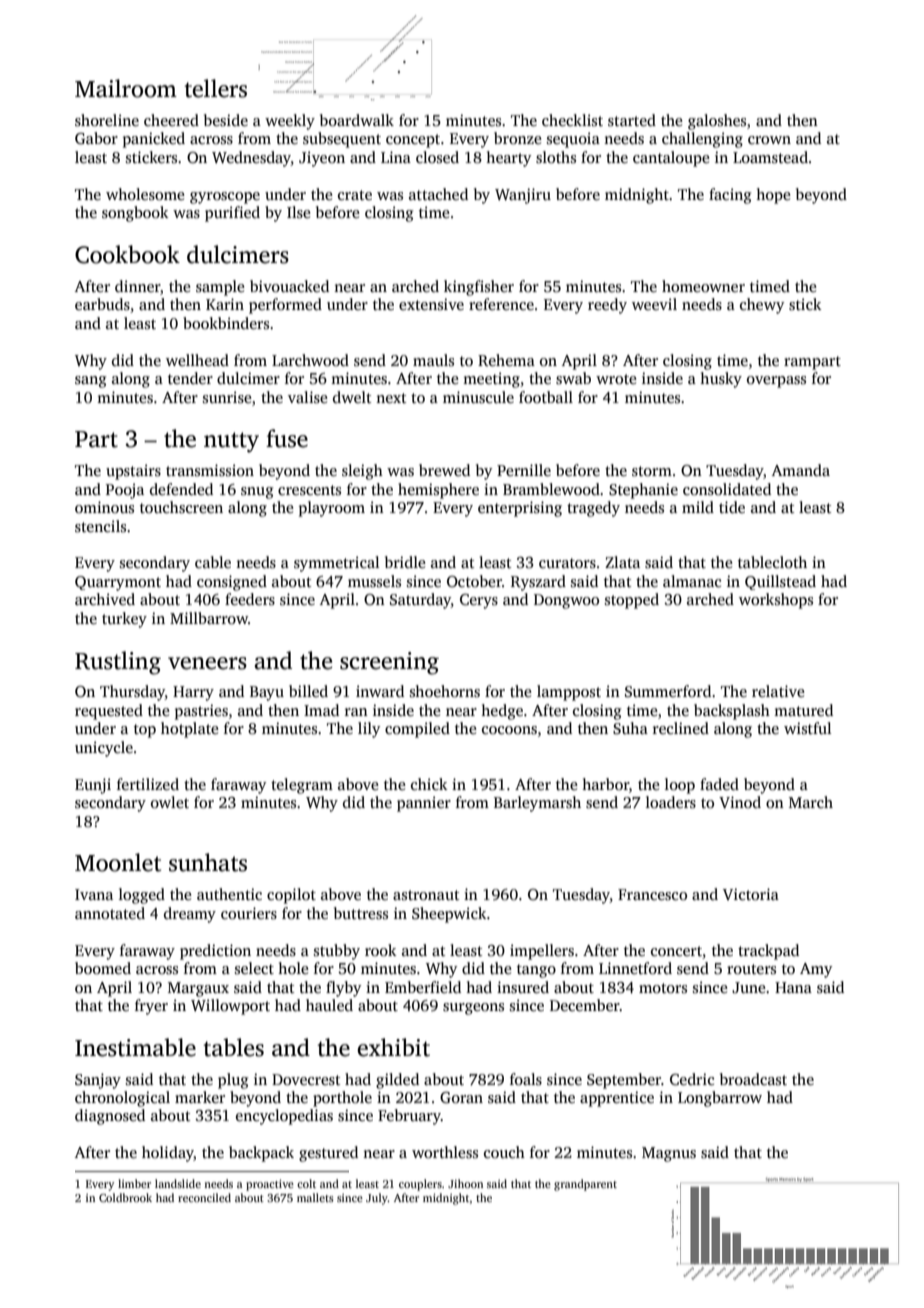 This image has height=1308, width=924. Describe the element at coordinates (193, 693) in the image. I see `Harry` at that location.
